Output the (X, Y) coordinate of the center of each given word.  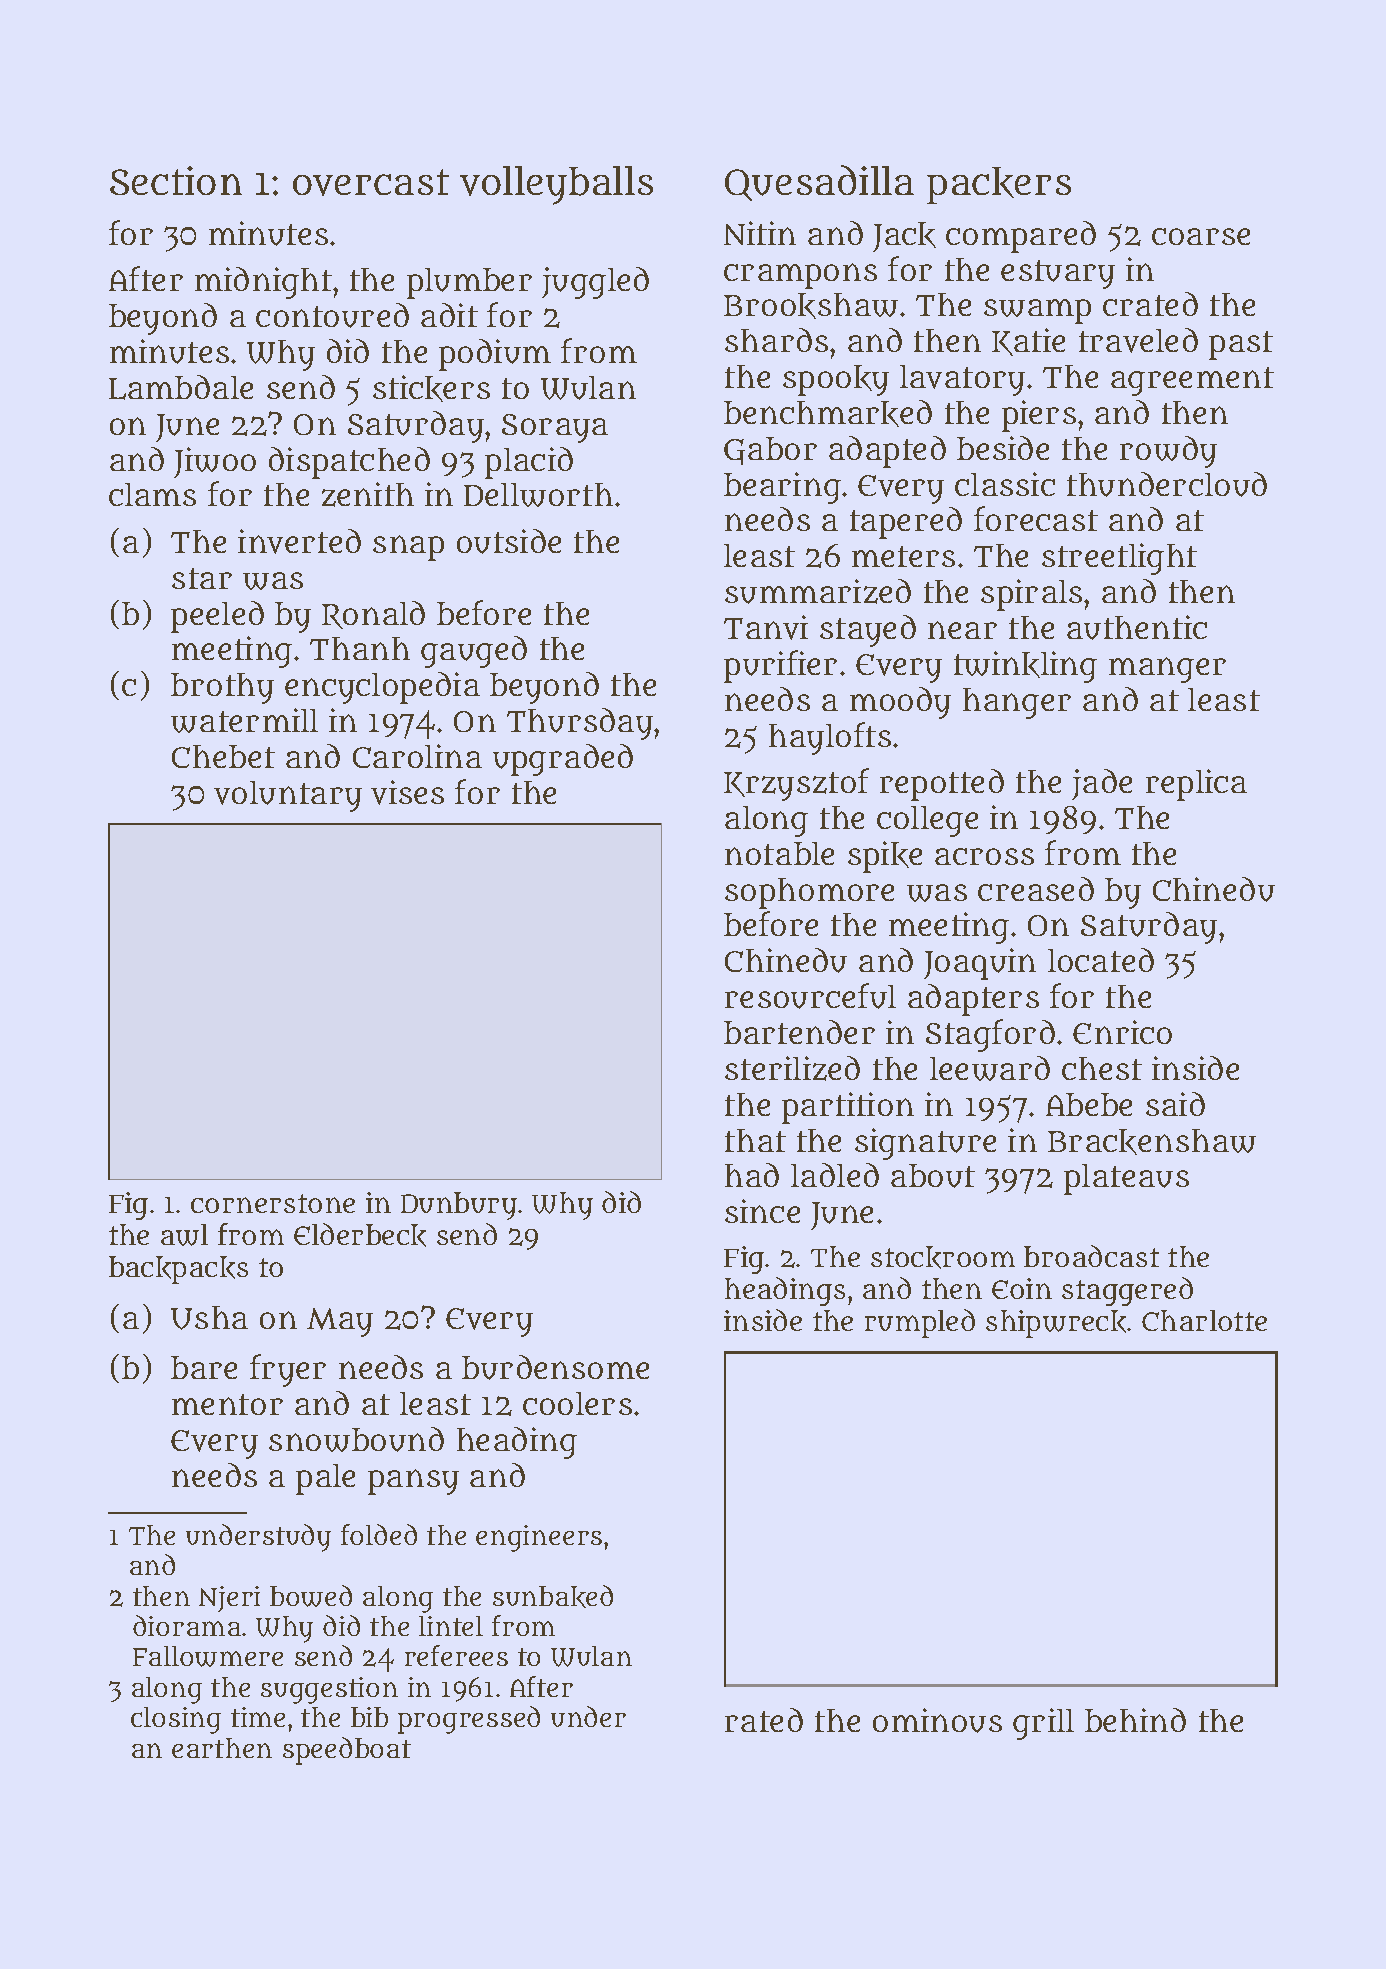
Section (176, 180)
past (1241, 345)
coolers (577, 1403)
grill (1043, 1724)
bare (204, 1367)
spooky (836, 380)
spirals (1031, 595)
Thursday (580, 724)
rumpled (920, 1323)
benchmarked (828, 413)
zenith (368, 494)
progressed (469, 1720)
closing (176, 1720)
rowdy (1168, 452)
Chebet (223, 756)
